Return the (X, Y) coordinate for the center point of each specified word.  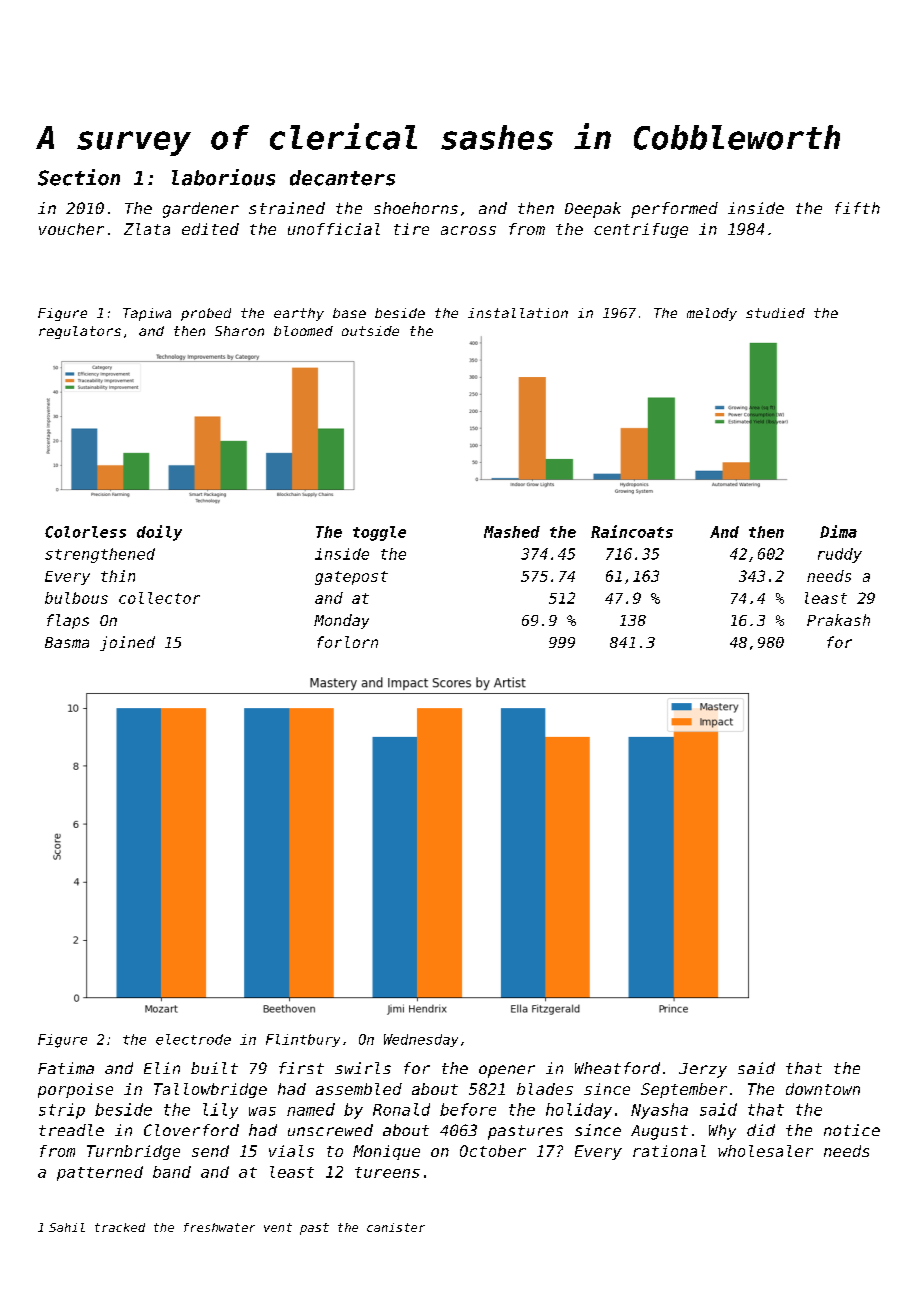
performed (674, 210)
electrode (193, 1039)
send (210, 1151)
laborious (223, 177)
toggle (379, 533)
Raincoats (632, 531)
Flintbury (303, 1040)
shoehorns (416, 208)
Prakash (838, 620)
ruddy (840, 555)
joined (127, 643)
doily (159, 533)
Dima (838, 531)
